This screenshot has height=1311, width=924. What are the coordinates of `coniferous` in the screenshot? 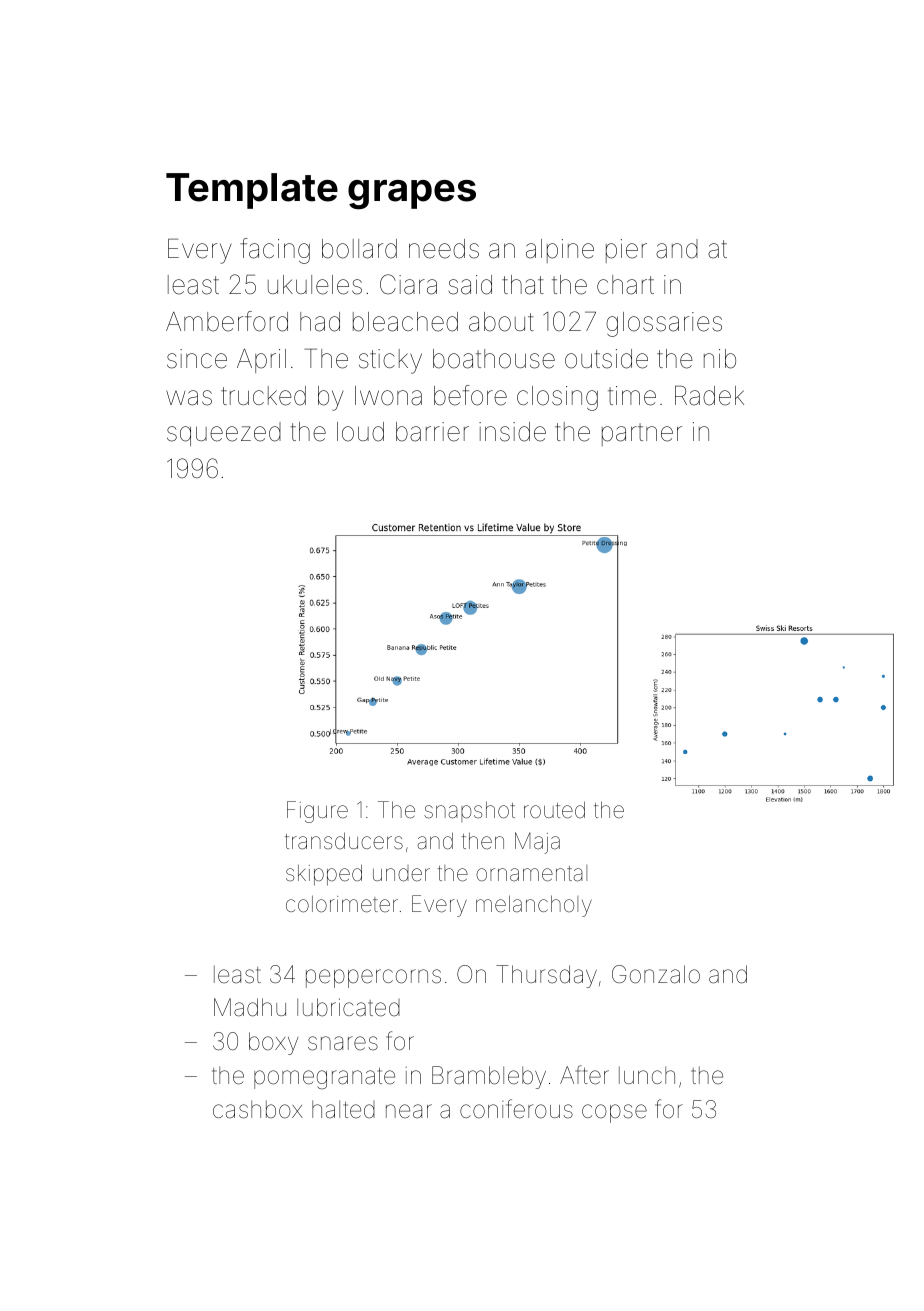 It's located at (516, 1109).
